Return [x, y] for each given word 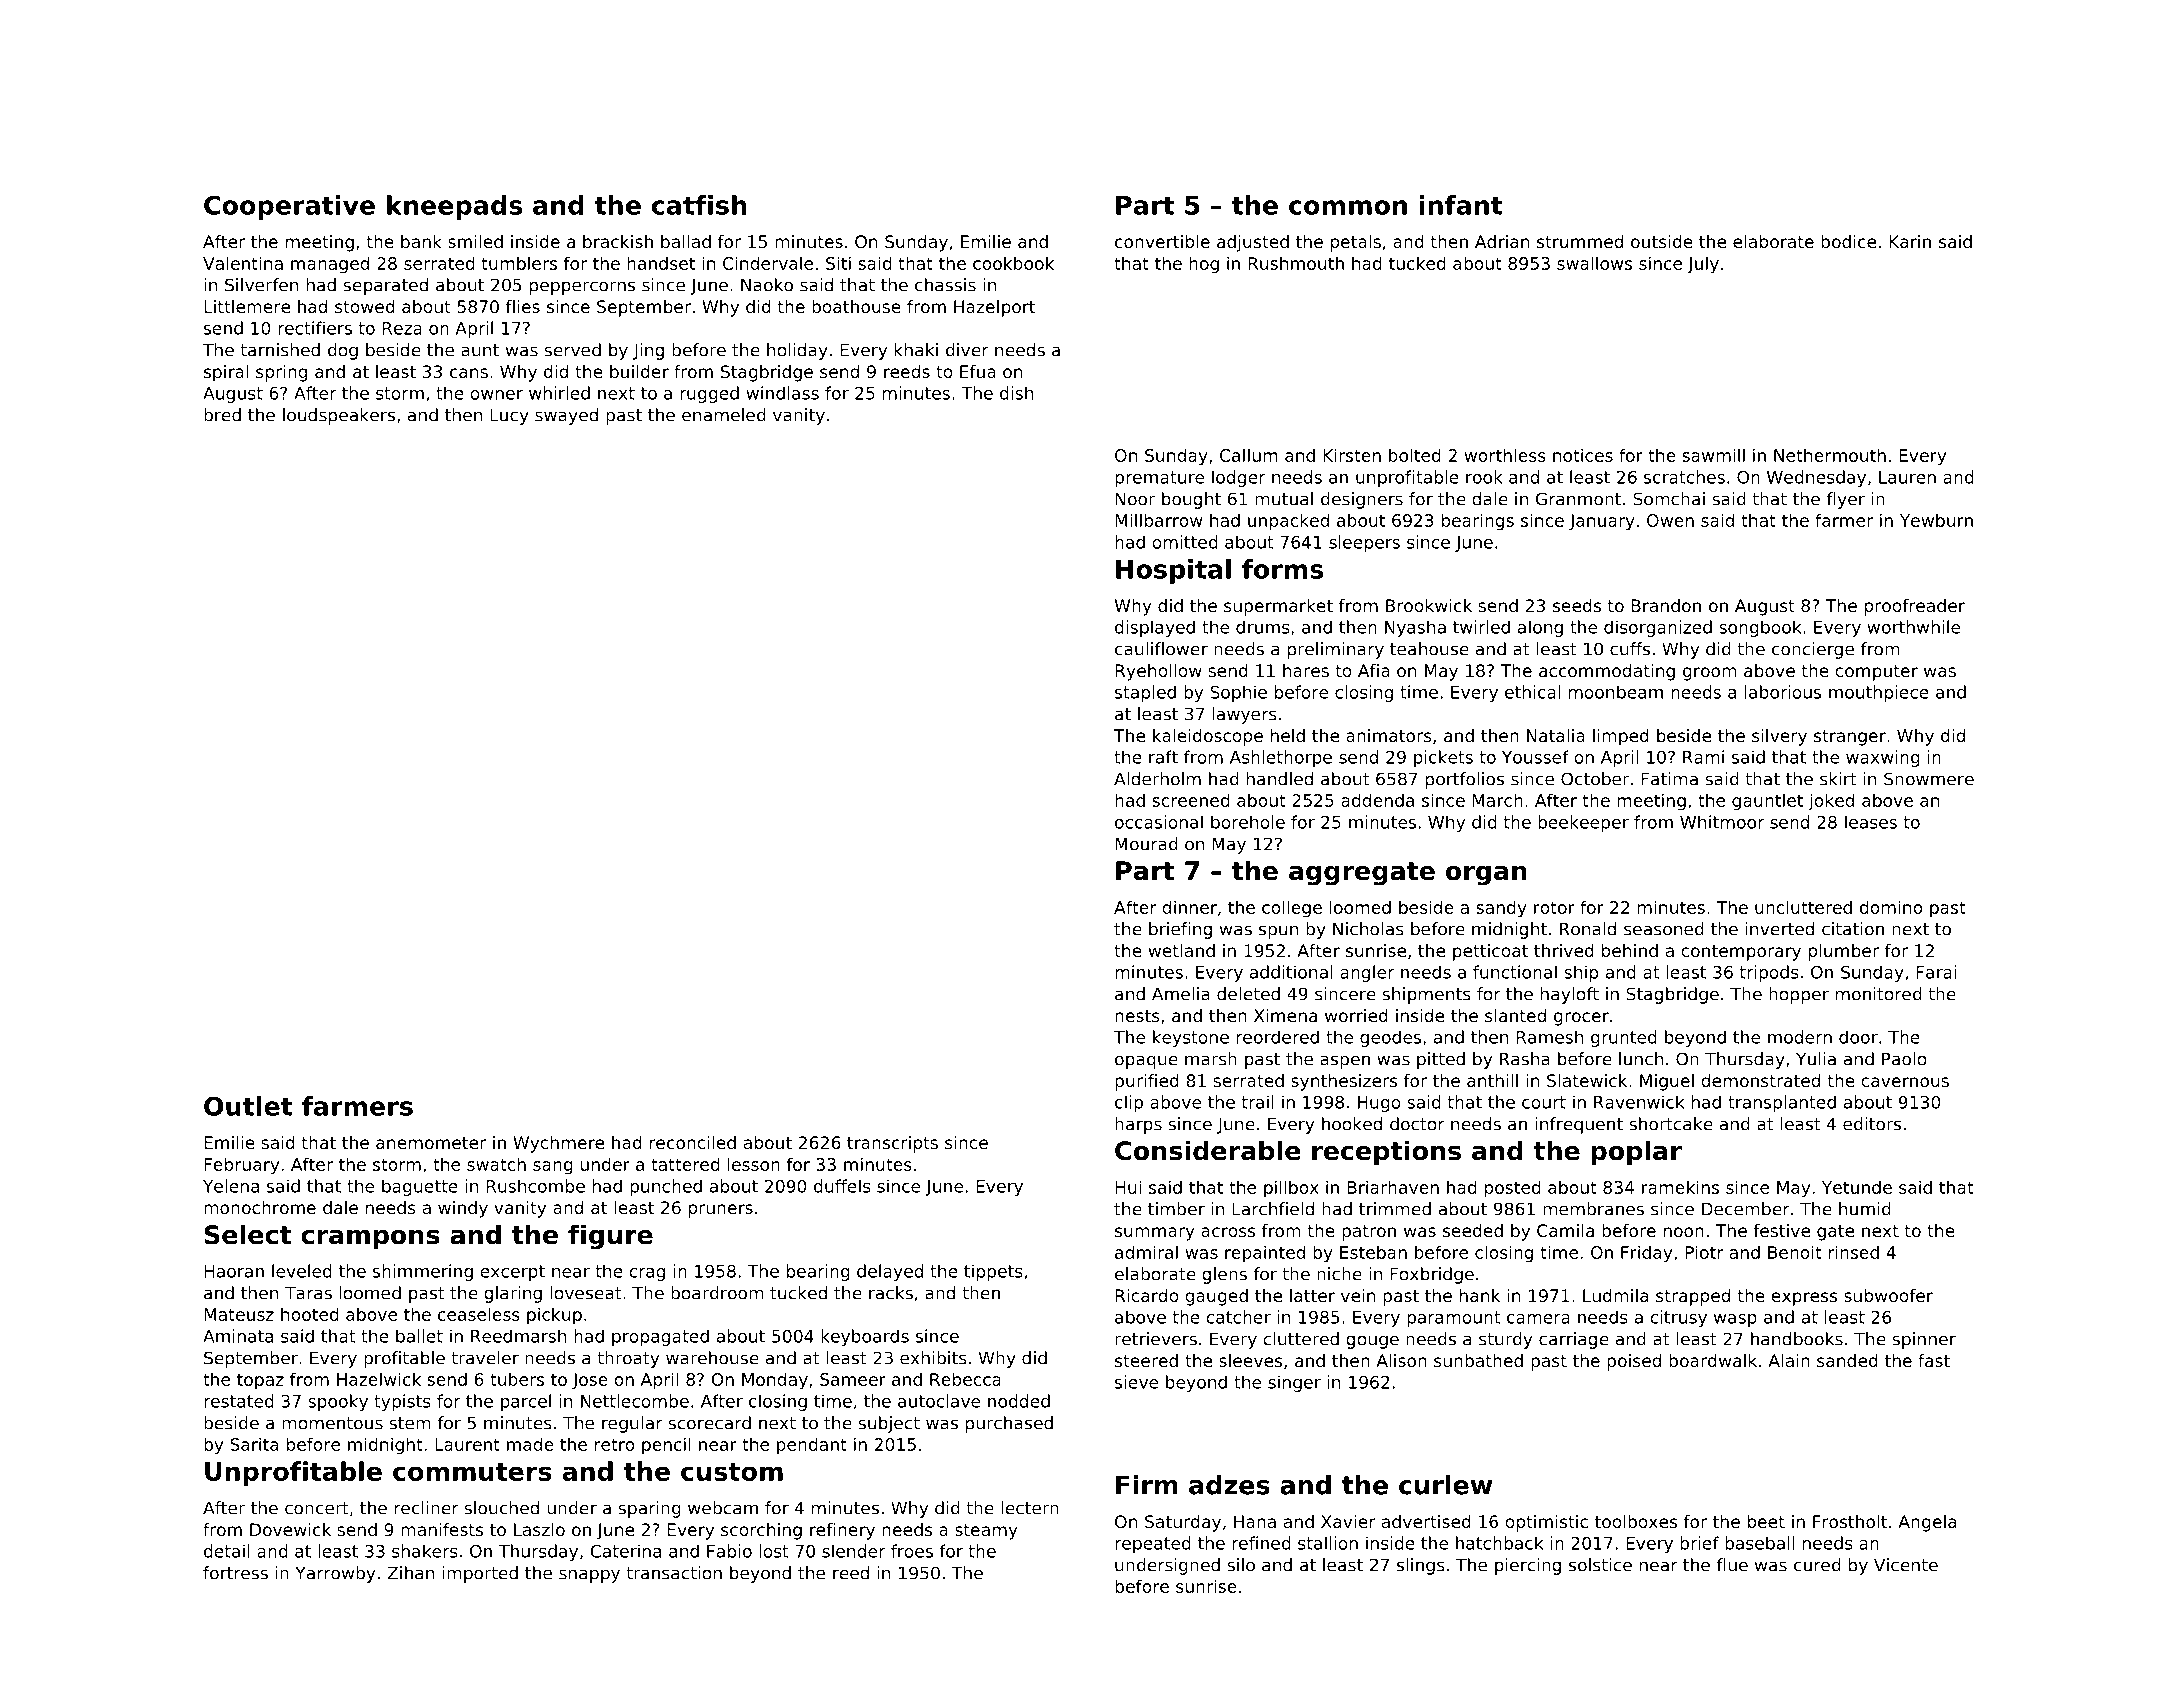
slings [1421, 1566]
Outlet [248, 1106]
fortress [235, 1573]
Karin [1910, 241]
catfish [699, 205]
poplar [1636, 1153]
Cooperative [289, 207]
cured [1817, 1565]
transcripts [892, 1144]
